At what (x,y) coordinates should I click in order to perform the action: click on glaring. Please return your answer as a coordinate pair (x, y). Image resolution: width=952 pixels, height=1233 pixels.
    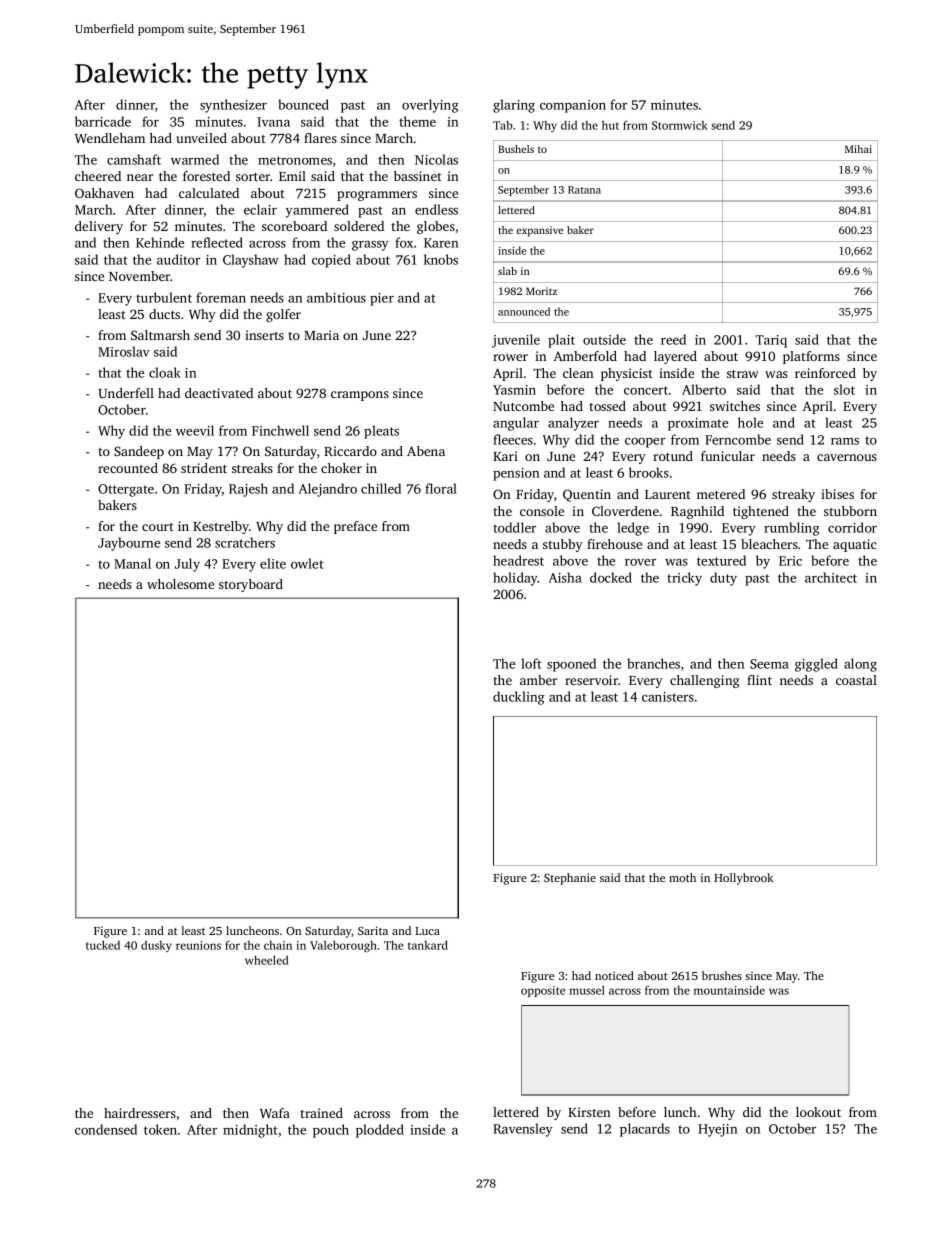
    Looking at the image, I should click on (514, 106).
